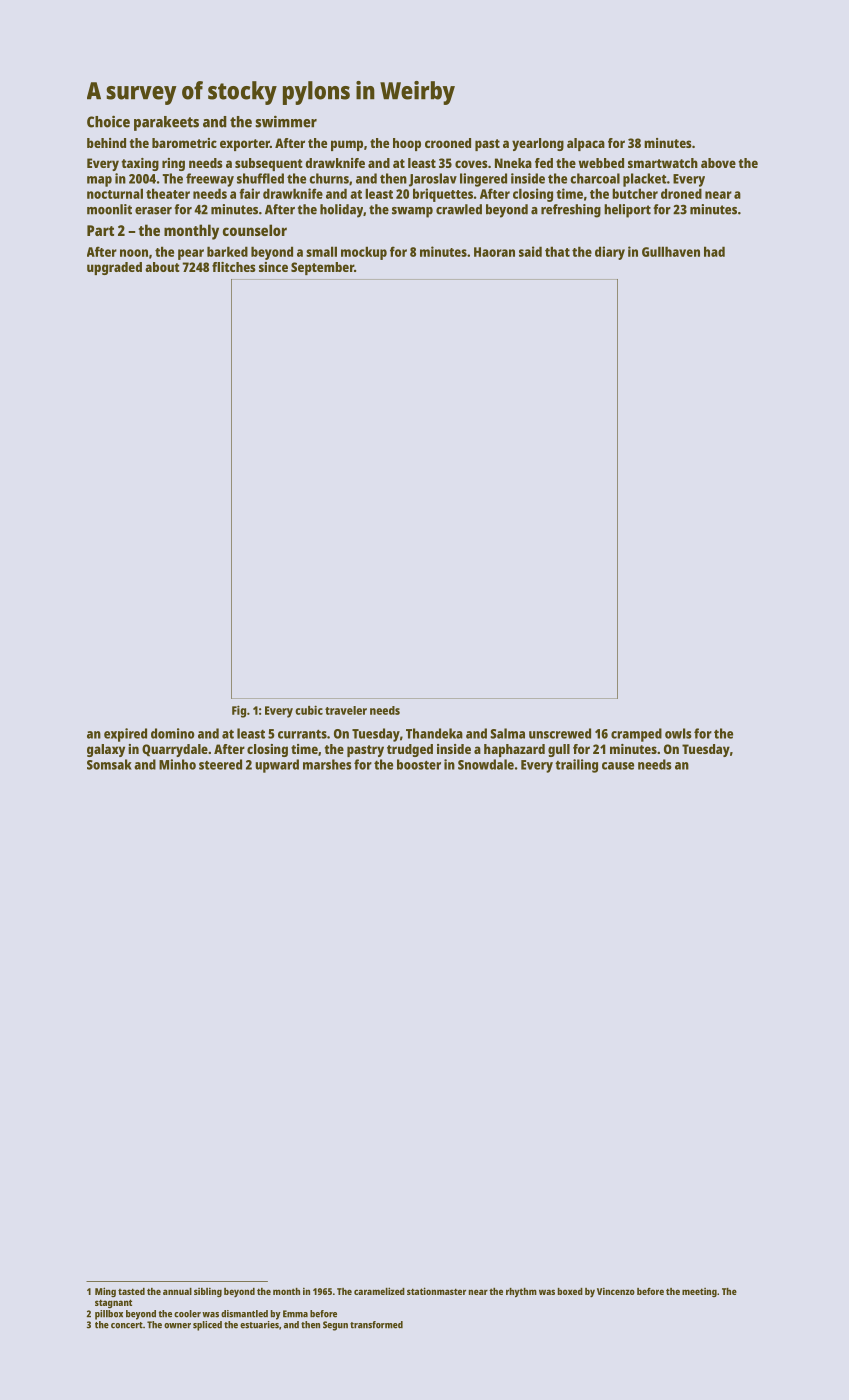 The image size is (849, 1400). Describe the element at coordinates (131, 1291) in the screenshot. I see `tasted` at that location.
